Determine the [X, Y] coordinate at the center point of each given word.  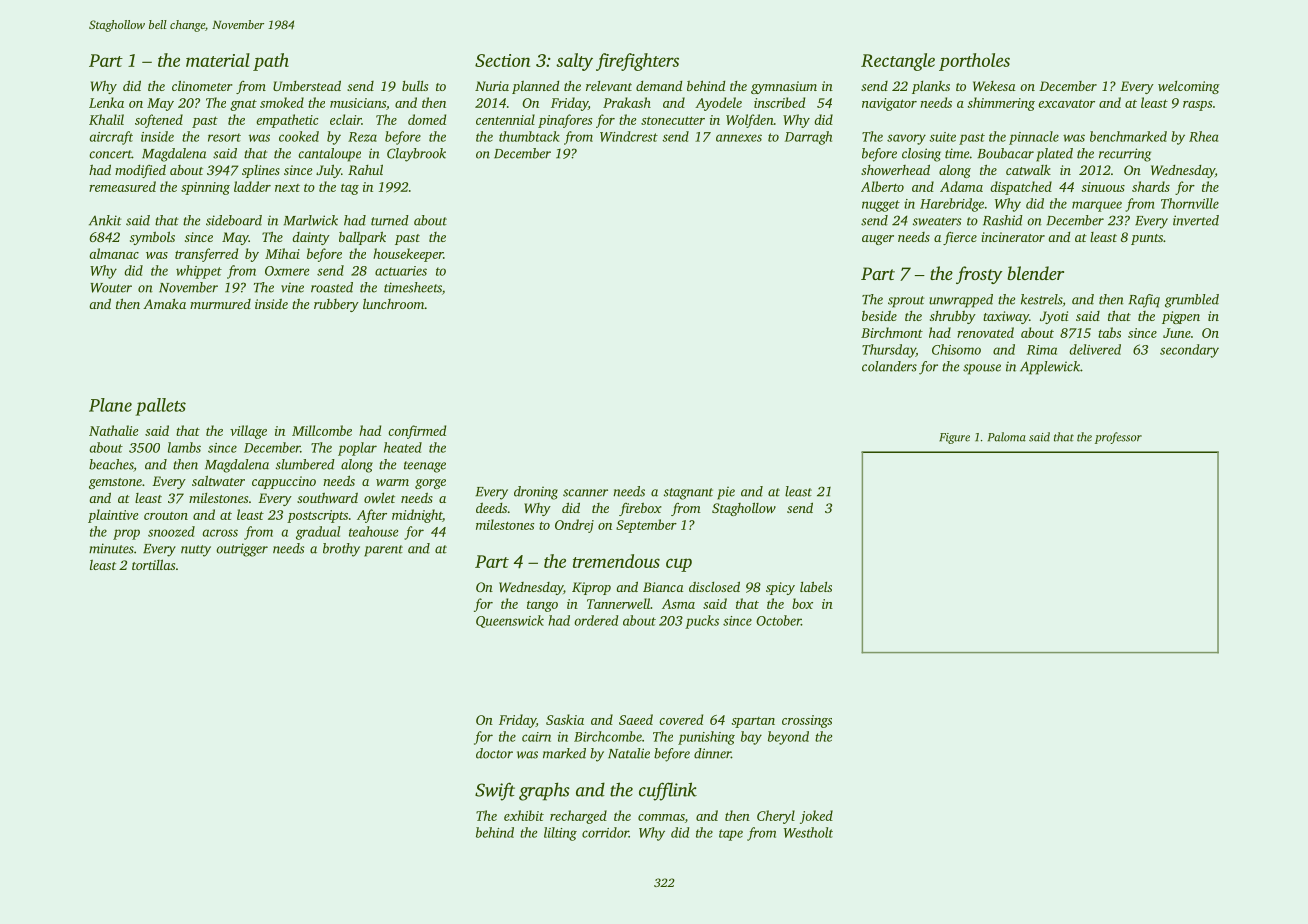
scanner [585, 493]
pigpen [1181, 317]
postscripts [317, 516]
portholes [974, 62]
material [218, 60]
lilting [560, 834]
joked [816, 817]
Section [502, 60]
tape [731, 835]
